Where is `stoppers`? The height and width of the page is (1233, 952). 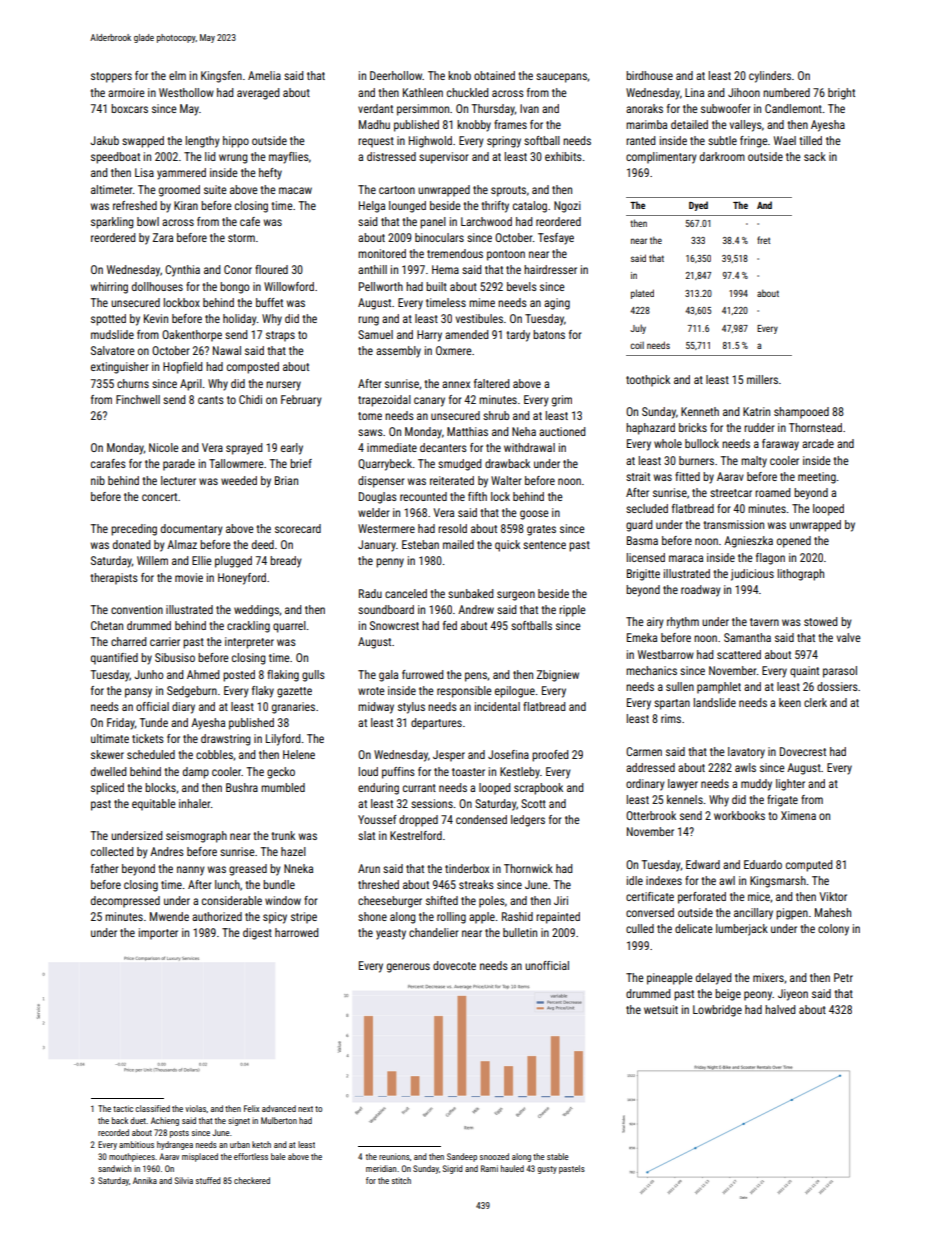
stoppers is located at coordinates (111, 77).
